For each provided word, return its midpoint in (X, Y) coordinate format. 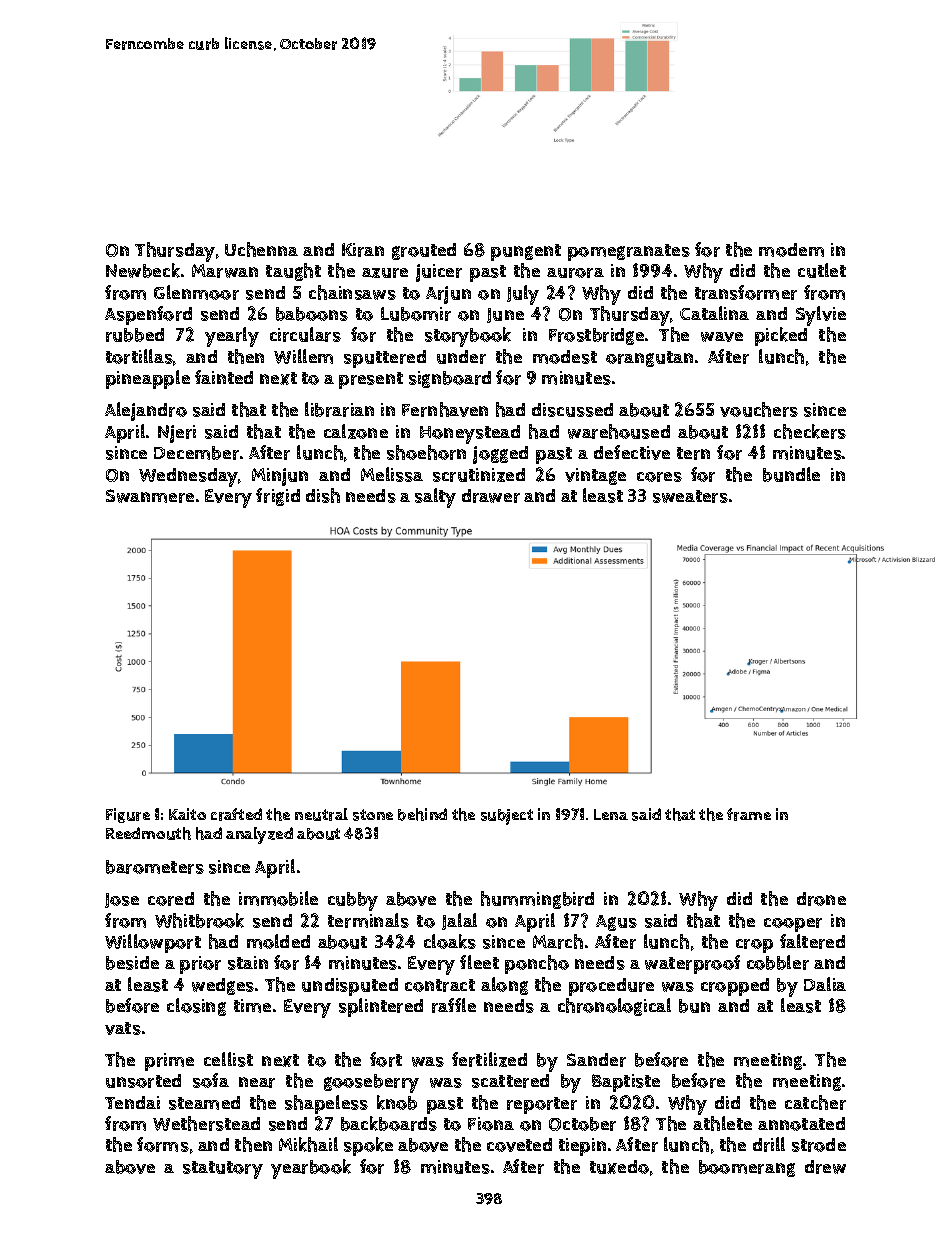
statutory (223, 1170)
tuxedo (619, 1167)
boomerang (747, 1168)
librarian (339, 409)
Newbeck (143, 270)
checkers (810, 431)
